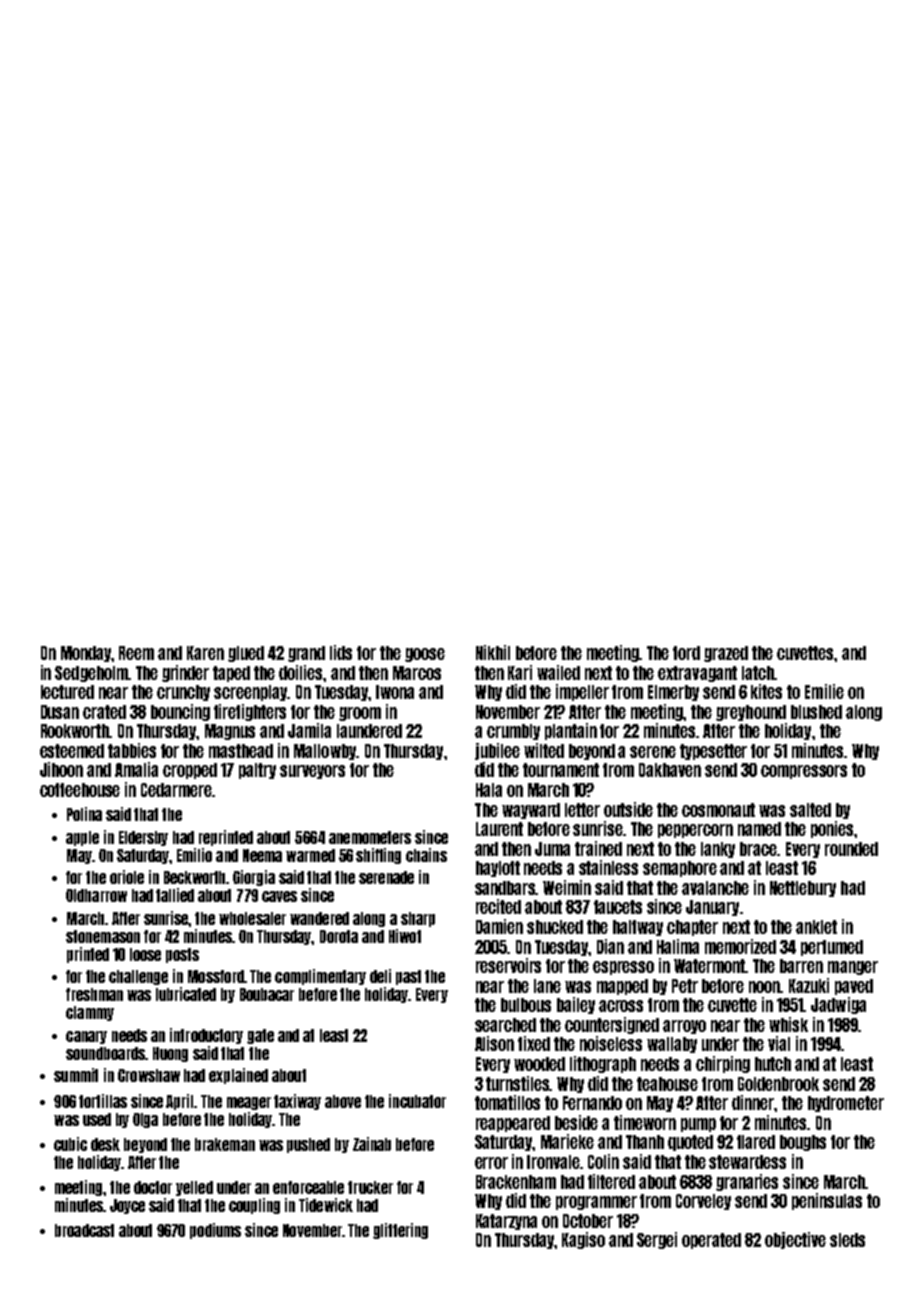 The image size is (924, 1308). What do you see at coordinates (726, 654) in the document?
I see `grazed` at bounding box center [726, 654].
